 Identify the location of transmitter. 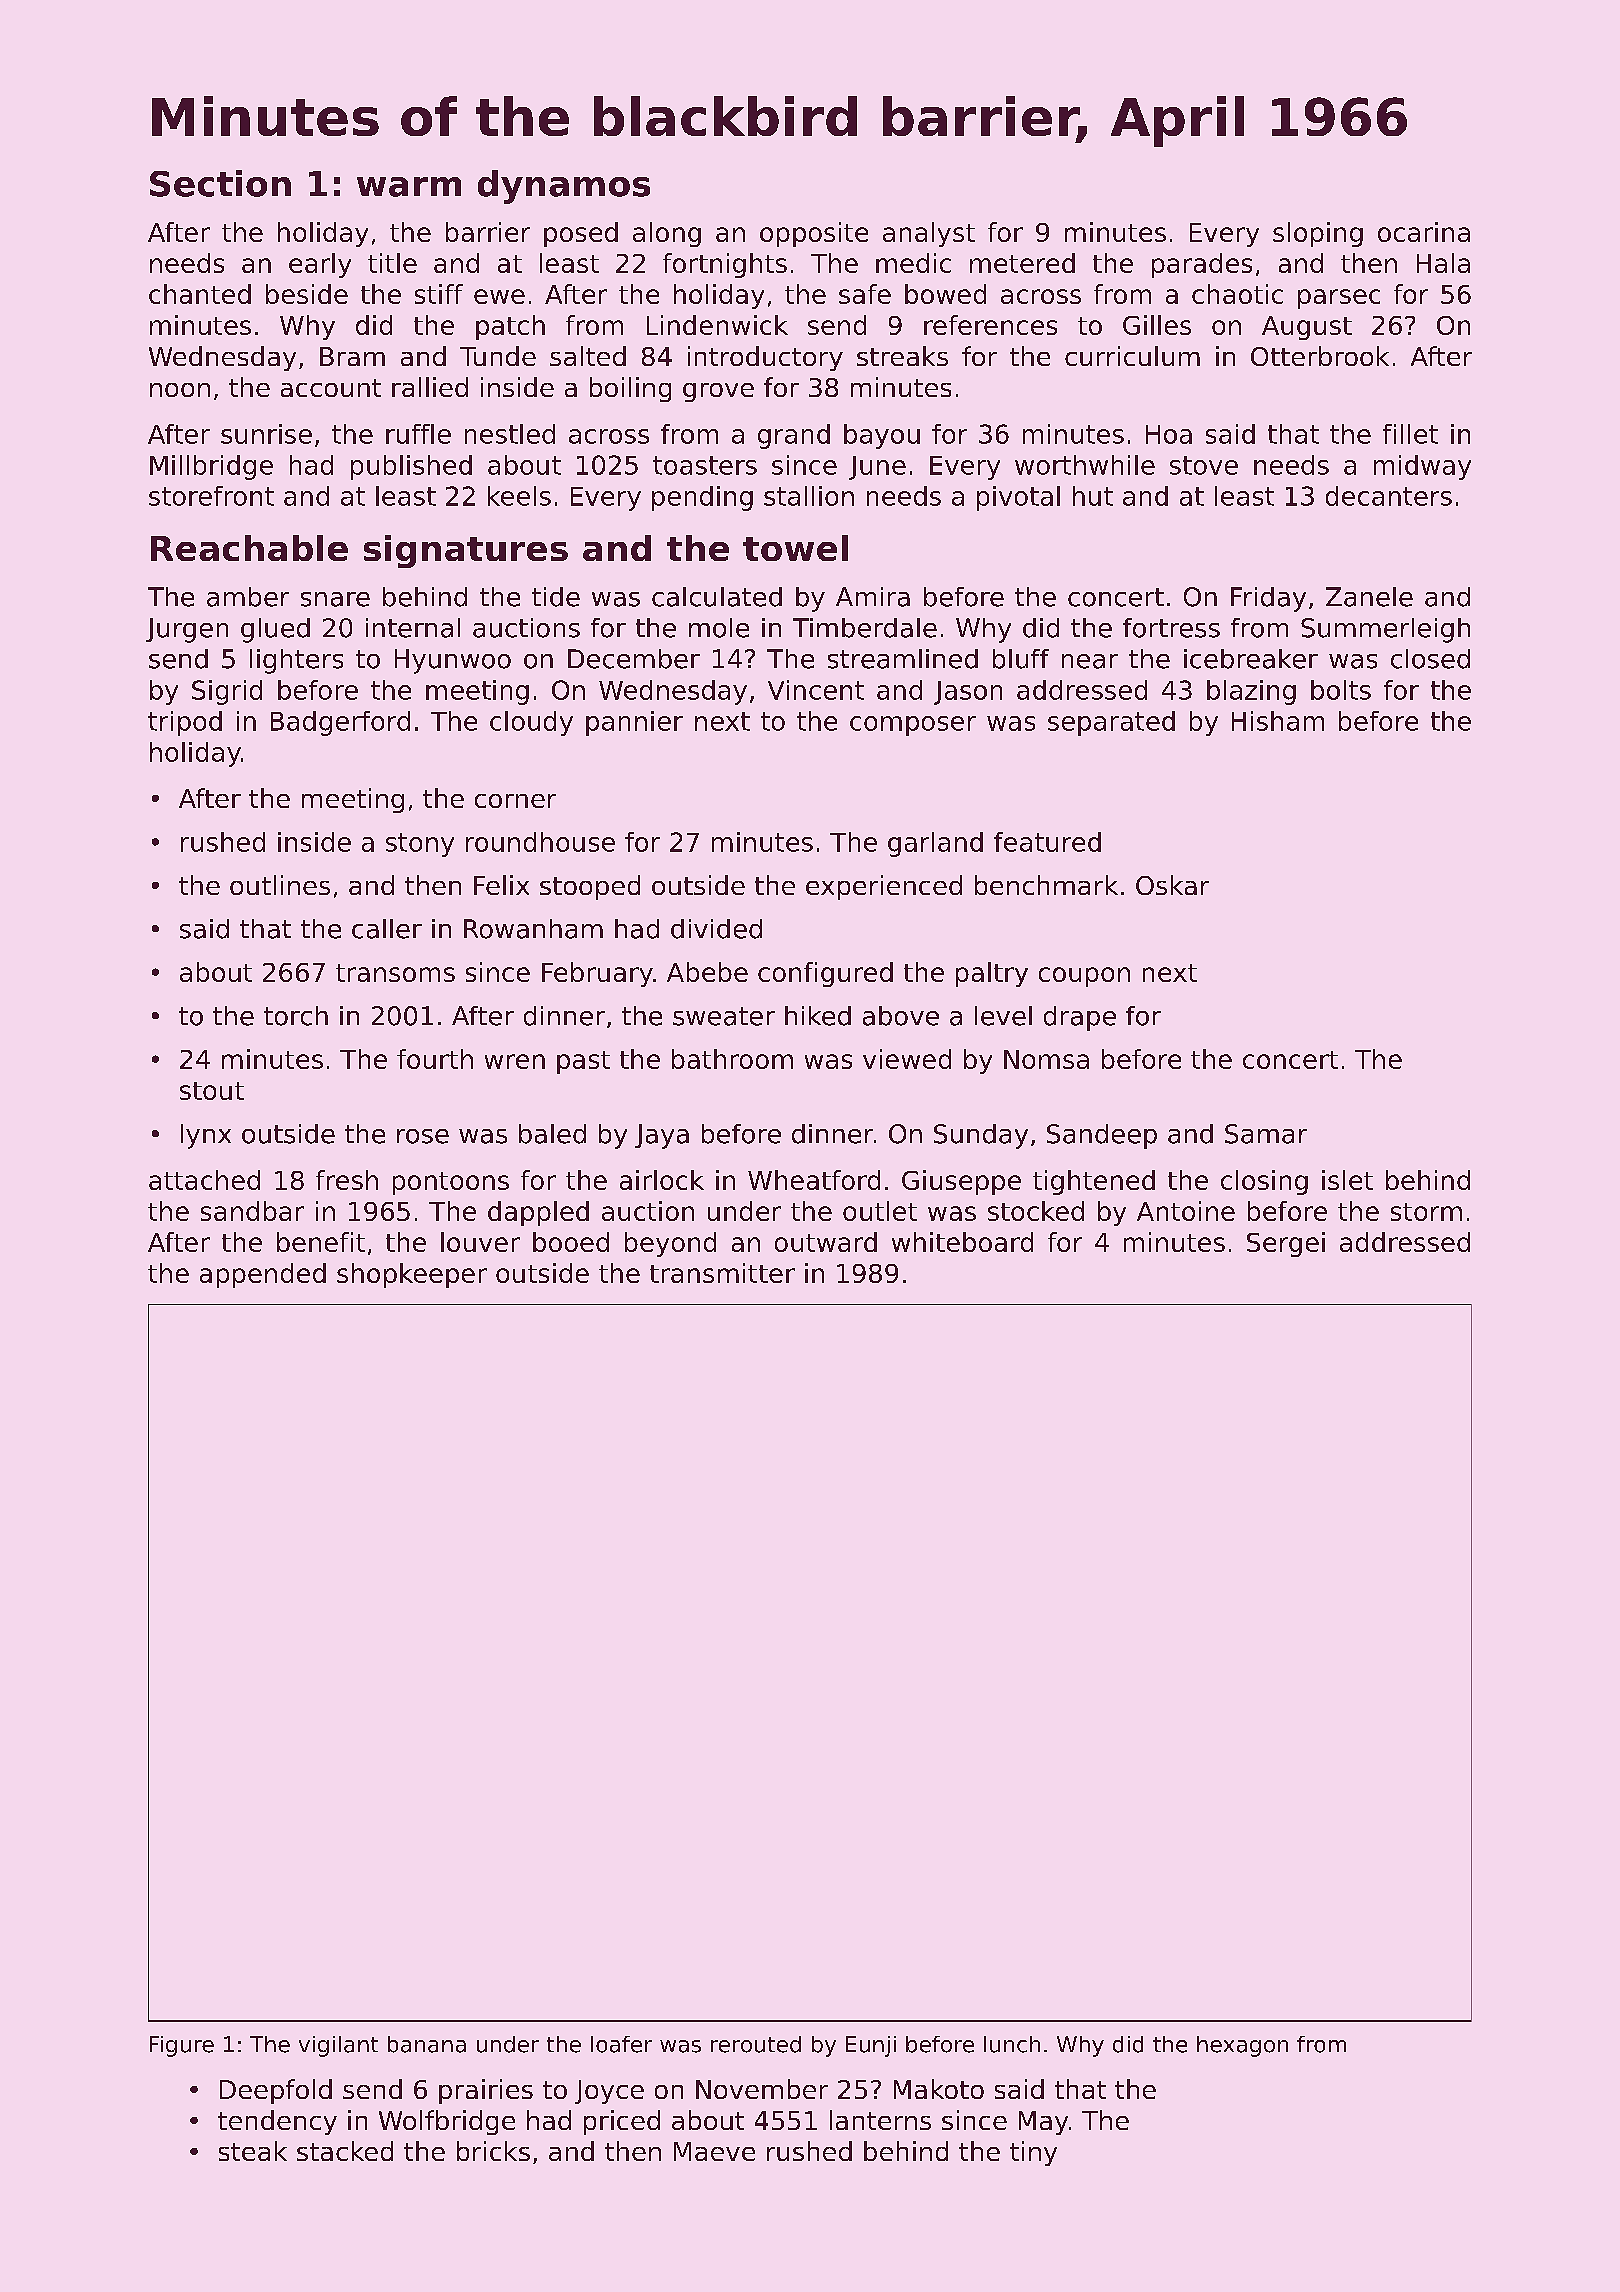
(722, 1273).
